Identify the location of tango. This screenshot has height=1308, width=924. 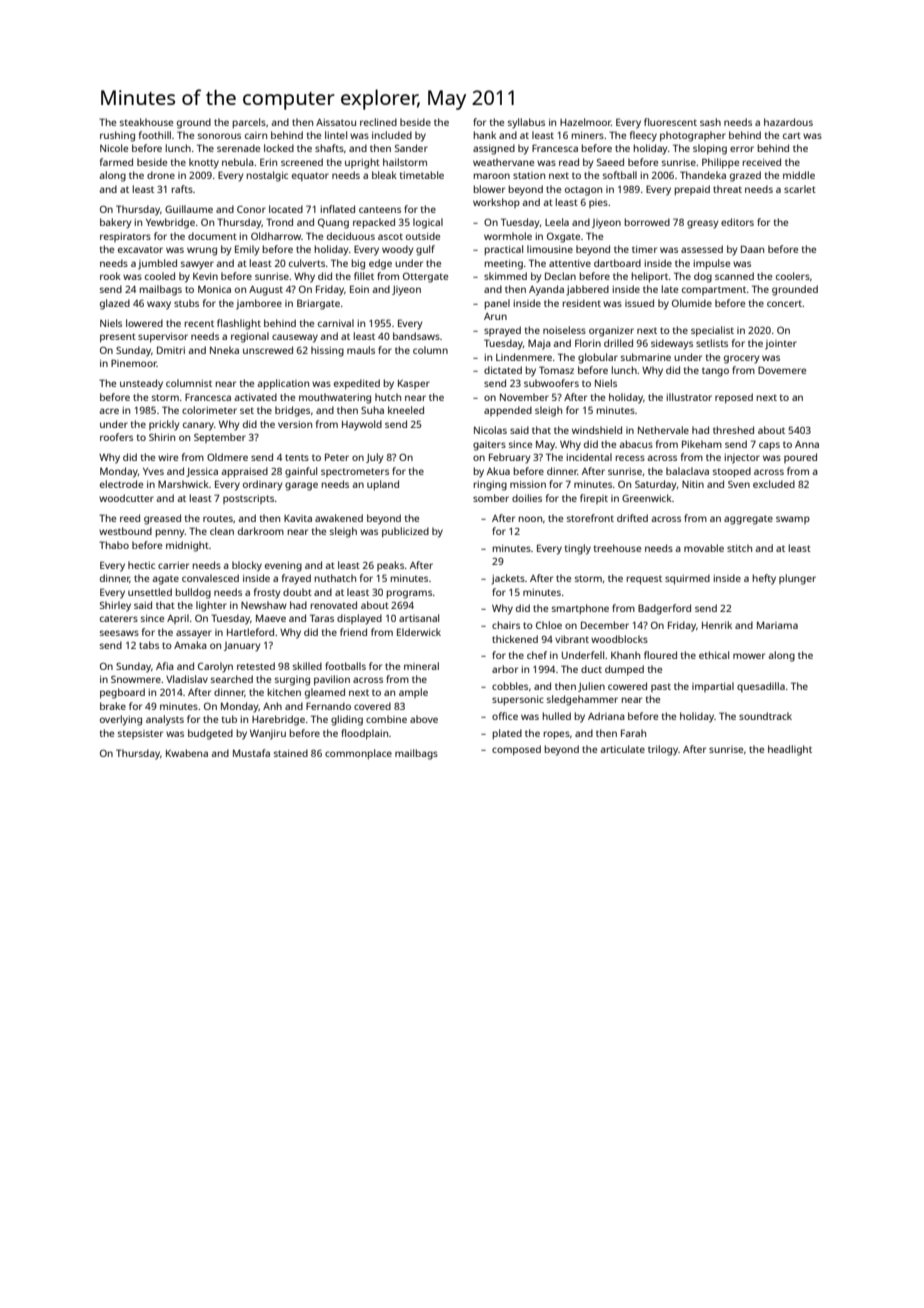
(715, 372).
